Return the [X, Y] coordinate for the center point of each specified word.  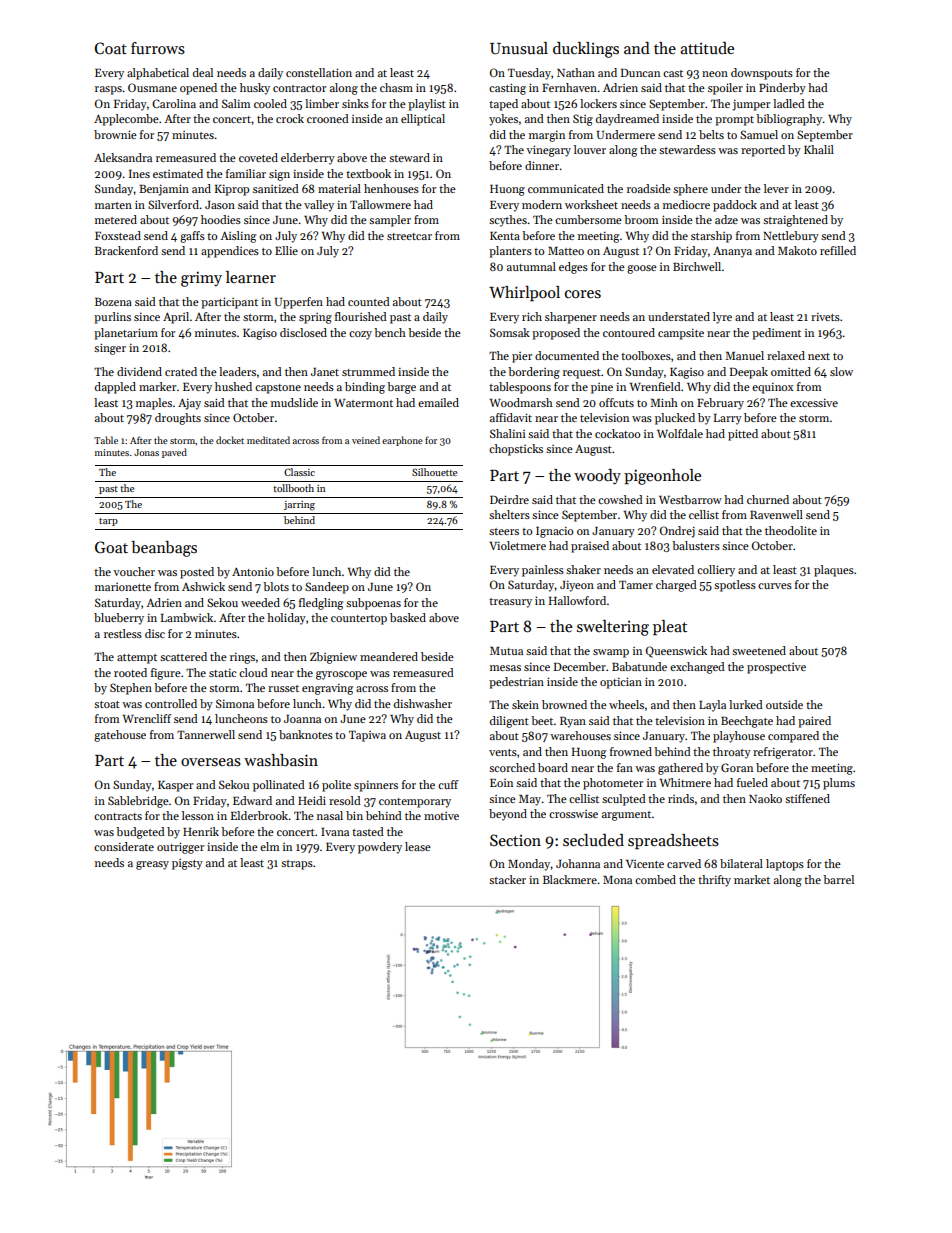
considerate [124, 846]
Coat [111, 48]
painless [543, 571]
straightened [795, 221]
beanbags [164, 549]
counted [369, 301]
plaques [834, 571]
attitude [707, 48]
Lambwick [187, 617]
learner [251, 277]
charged [676, 586]
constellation [319, 72]
